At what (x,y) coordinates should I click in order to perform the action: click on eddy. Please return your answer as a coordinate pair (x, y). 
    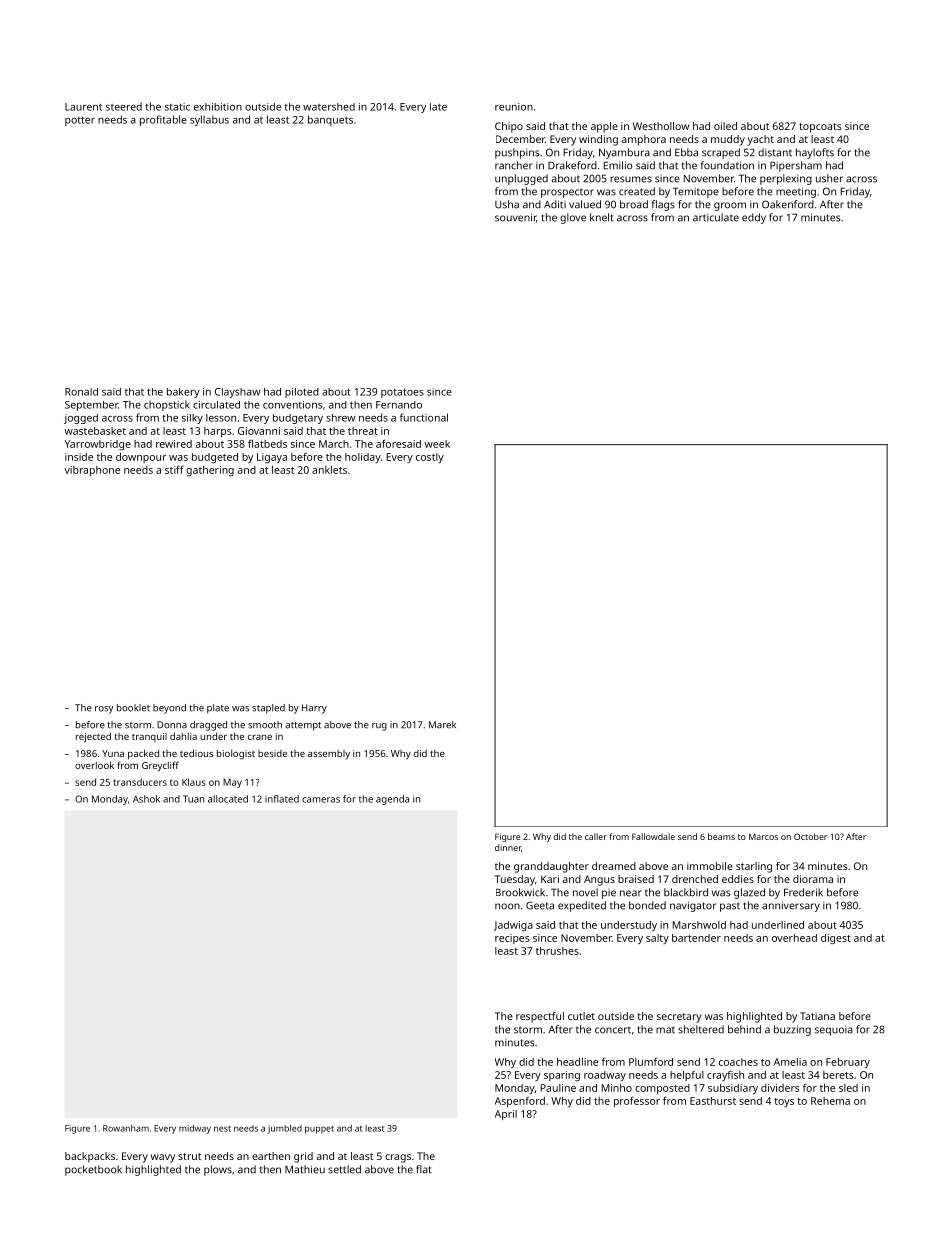
    Looking at the image, I should click on (754, 218).
